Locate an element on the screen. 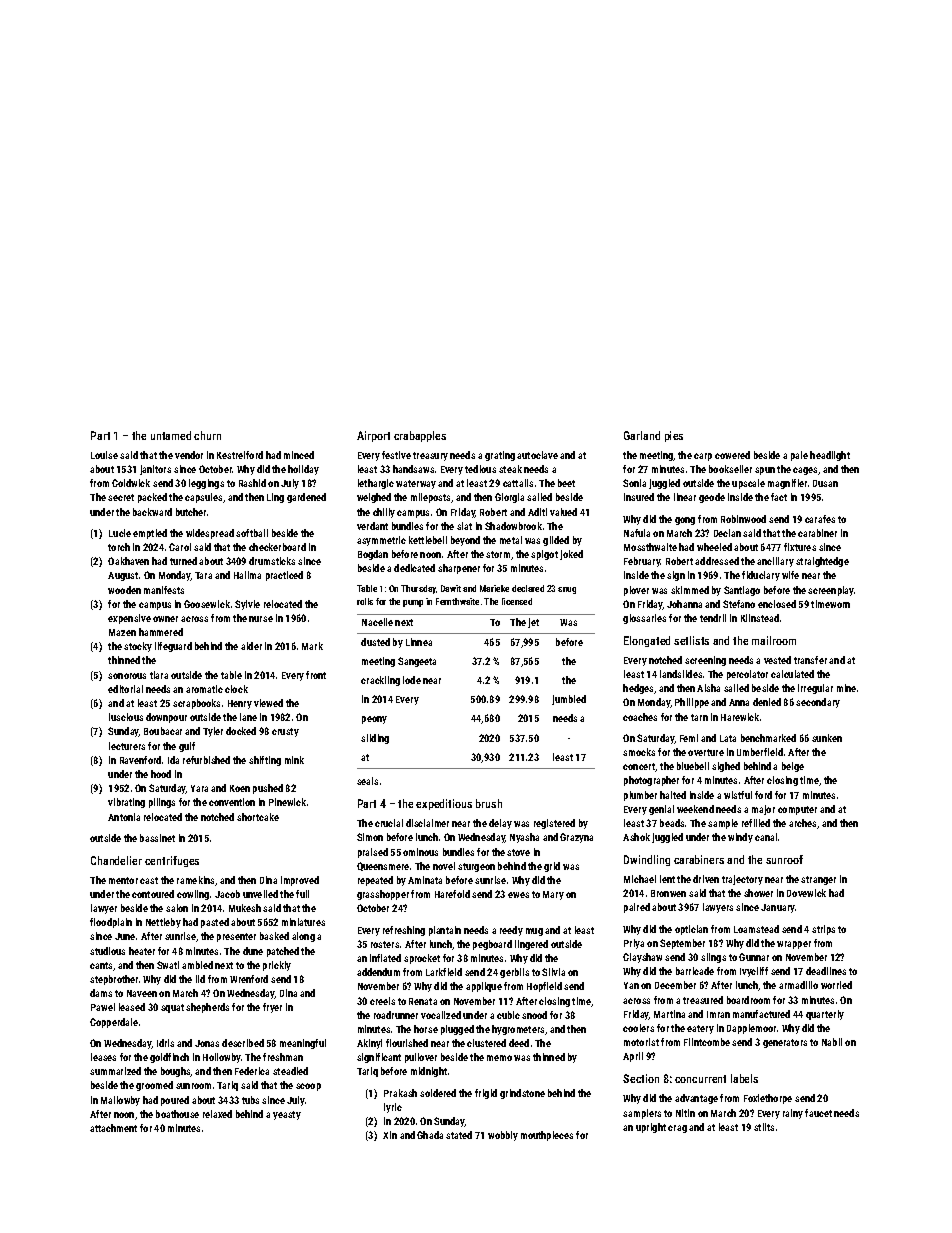  Copperdale is located at coordinates (114, 1023).
